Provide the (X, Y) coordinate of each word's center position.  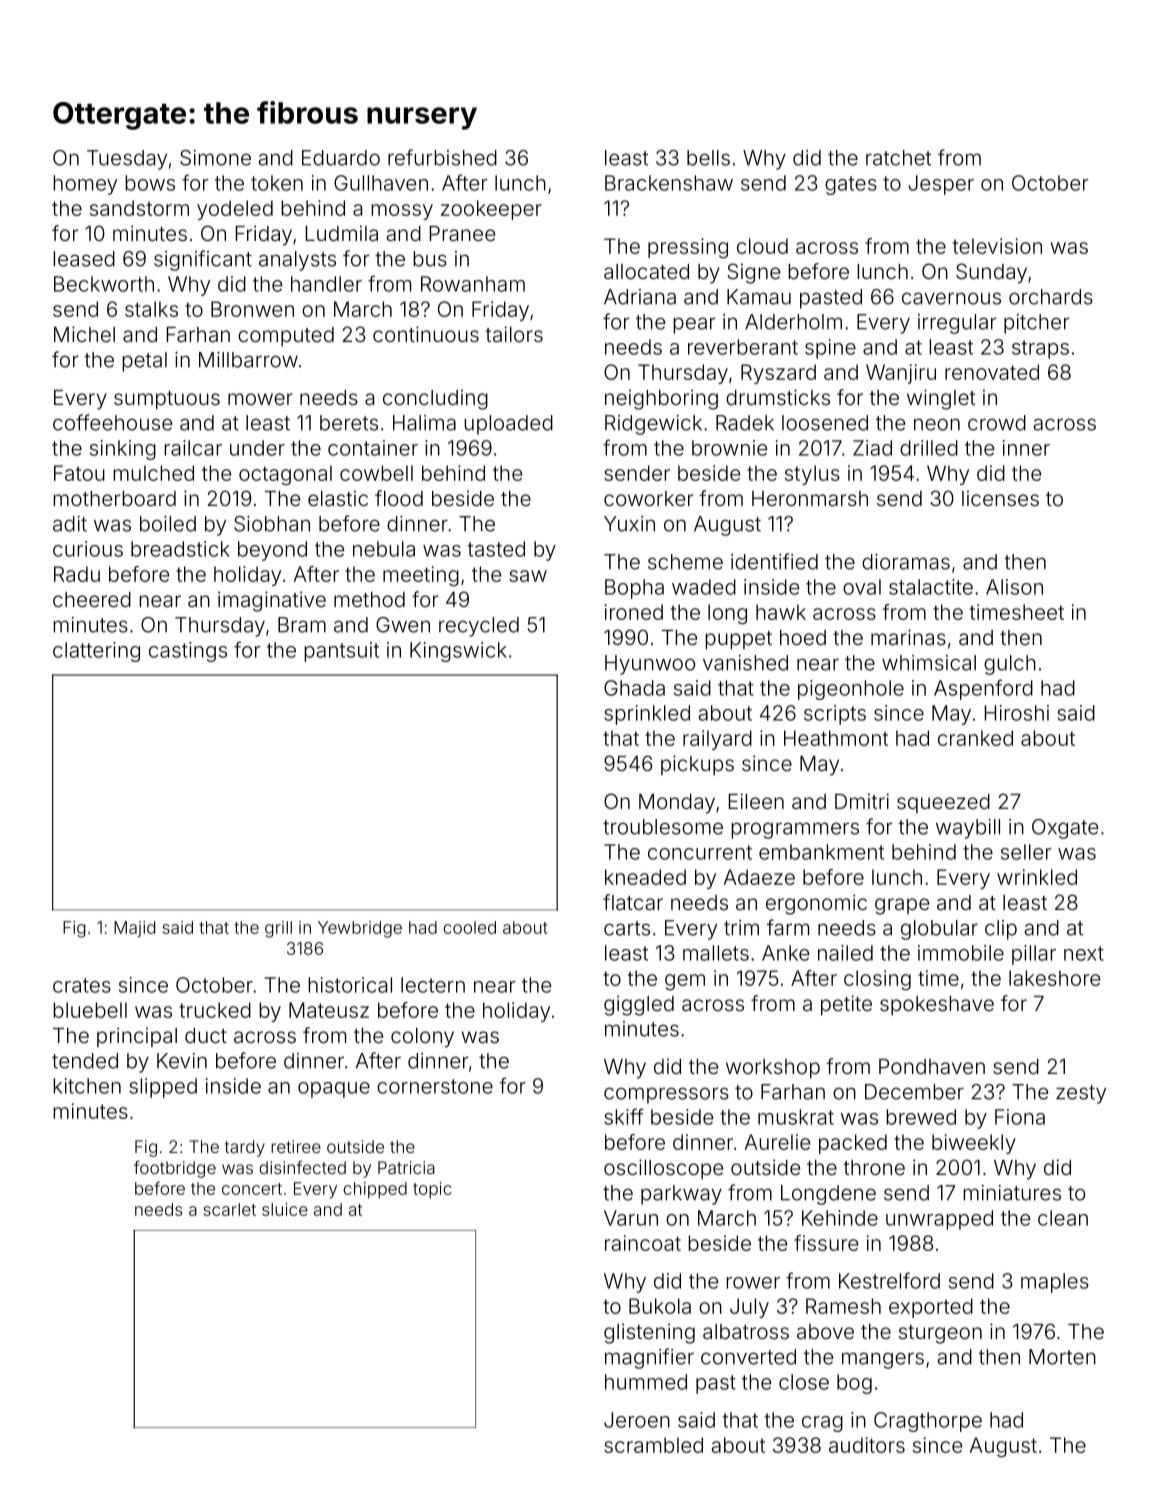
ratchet (898, 158)
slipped (163, 1088)
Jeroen (637, 1420)
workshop (773, 1069)
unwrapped (939, 1220)
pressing (688, 248)
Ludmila (342, 233)
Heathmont (836, 738)
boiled (168, 524)
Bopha (634, 589)
